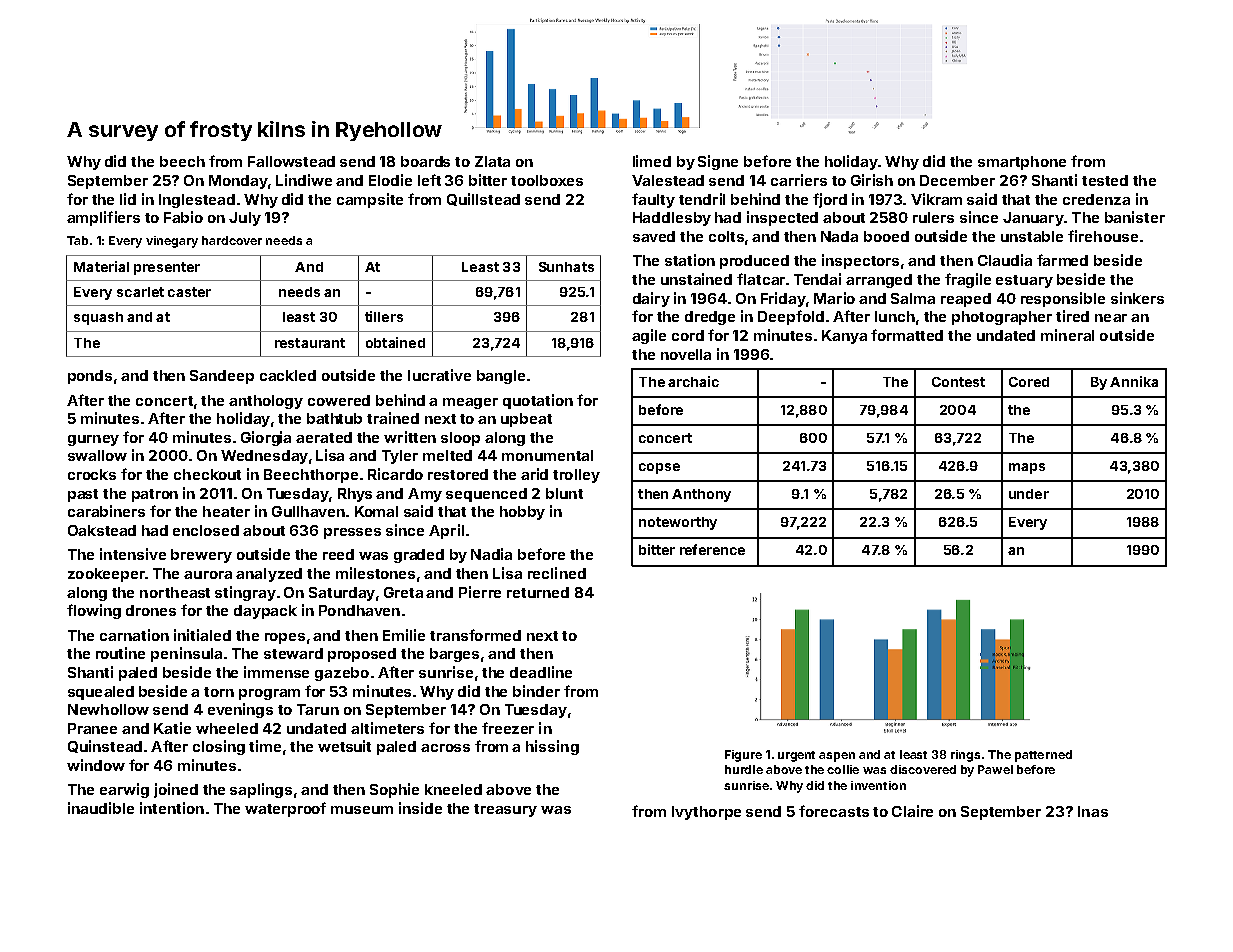  Describe the element at coordinates (172, 728) in the screenshot. I see `Katie` at that location.
